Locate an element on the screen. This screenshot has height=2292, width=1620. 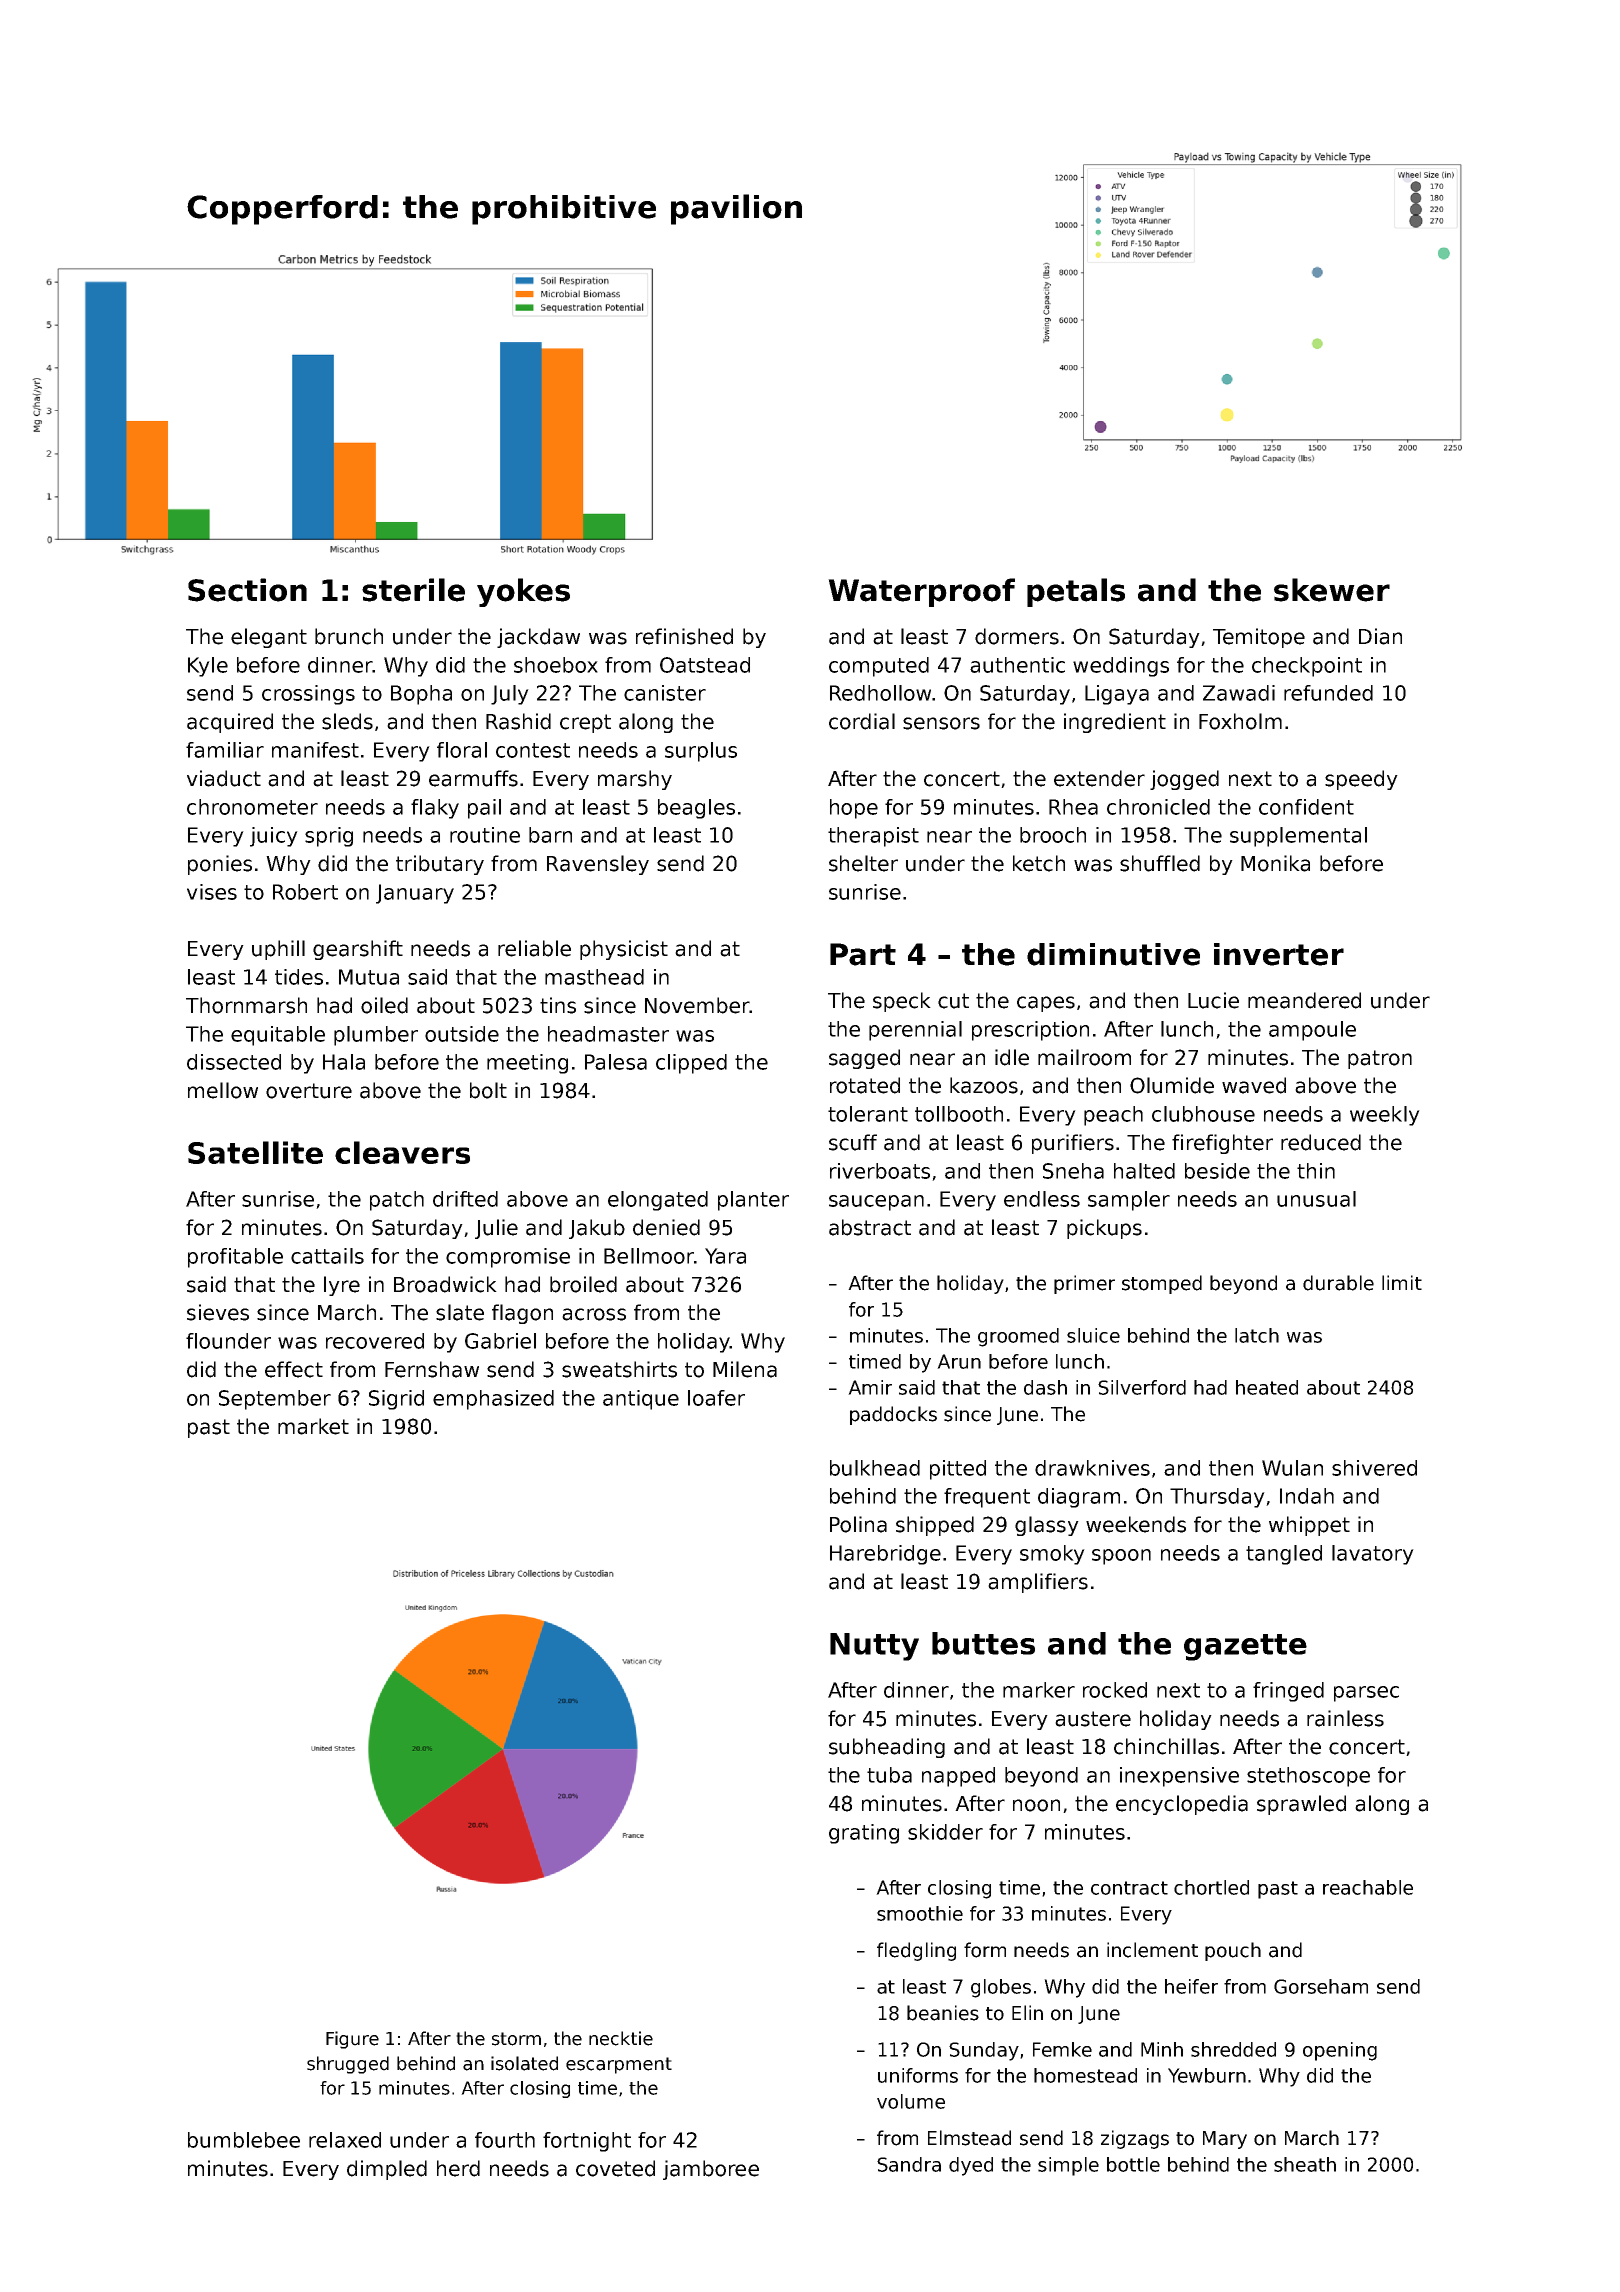
Part is located at coordinates (863, 954).
